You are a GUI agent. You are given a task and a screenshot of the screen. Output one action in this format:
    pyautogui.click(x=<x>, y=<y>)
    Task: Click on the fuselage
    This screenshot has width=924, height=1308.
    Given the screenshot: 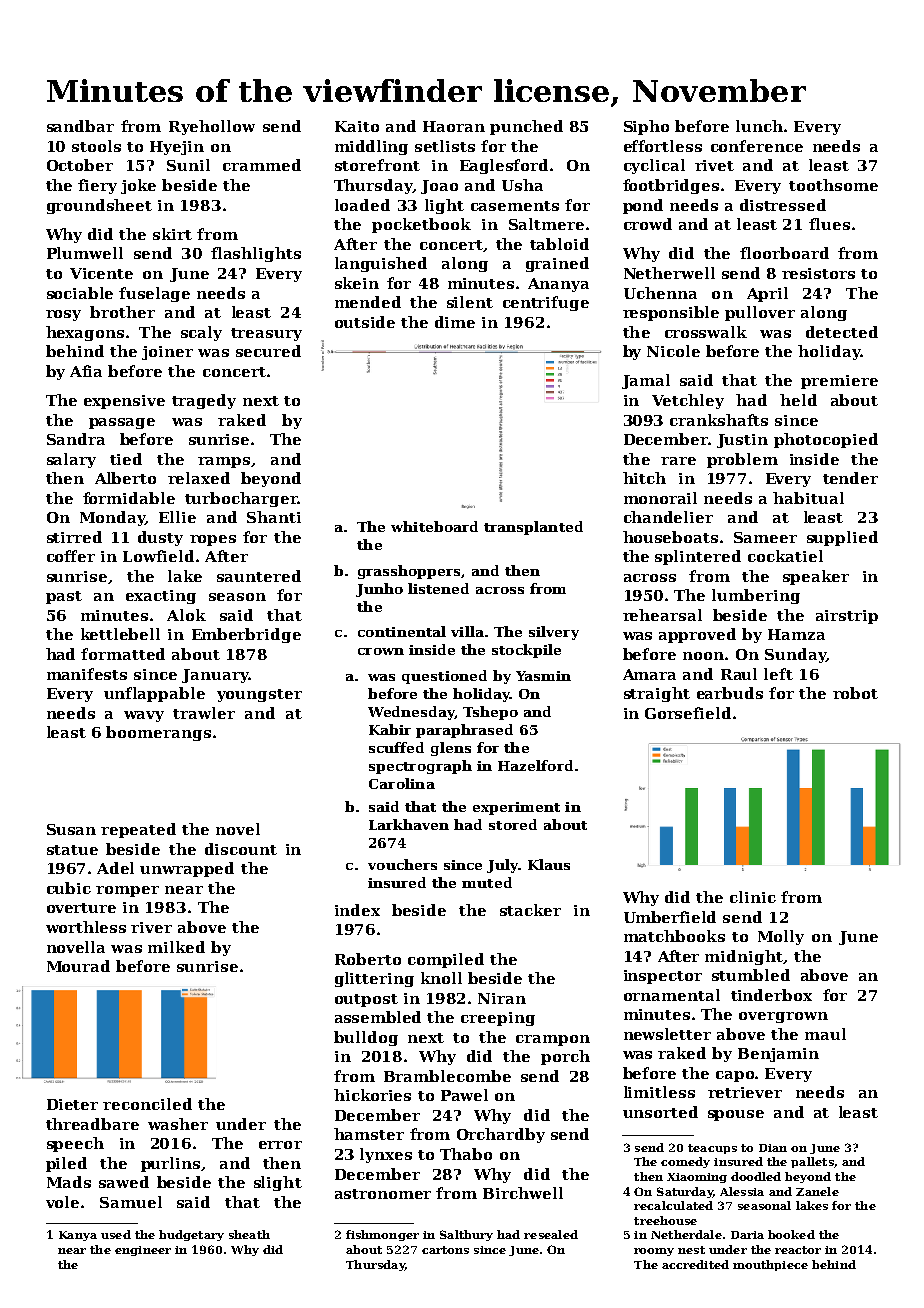 What is the action you would take?
    pyautogui.click(x=154, y=294)
